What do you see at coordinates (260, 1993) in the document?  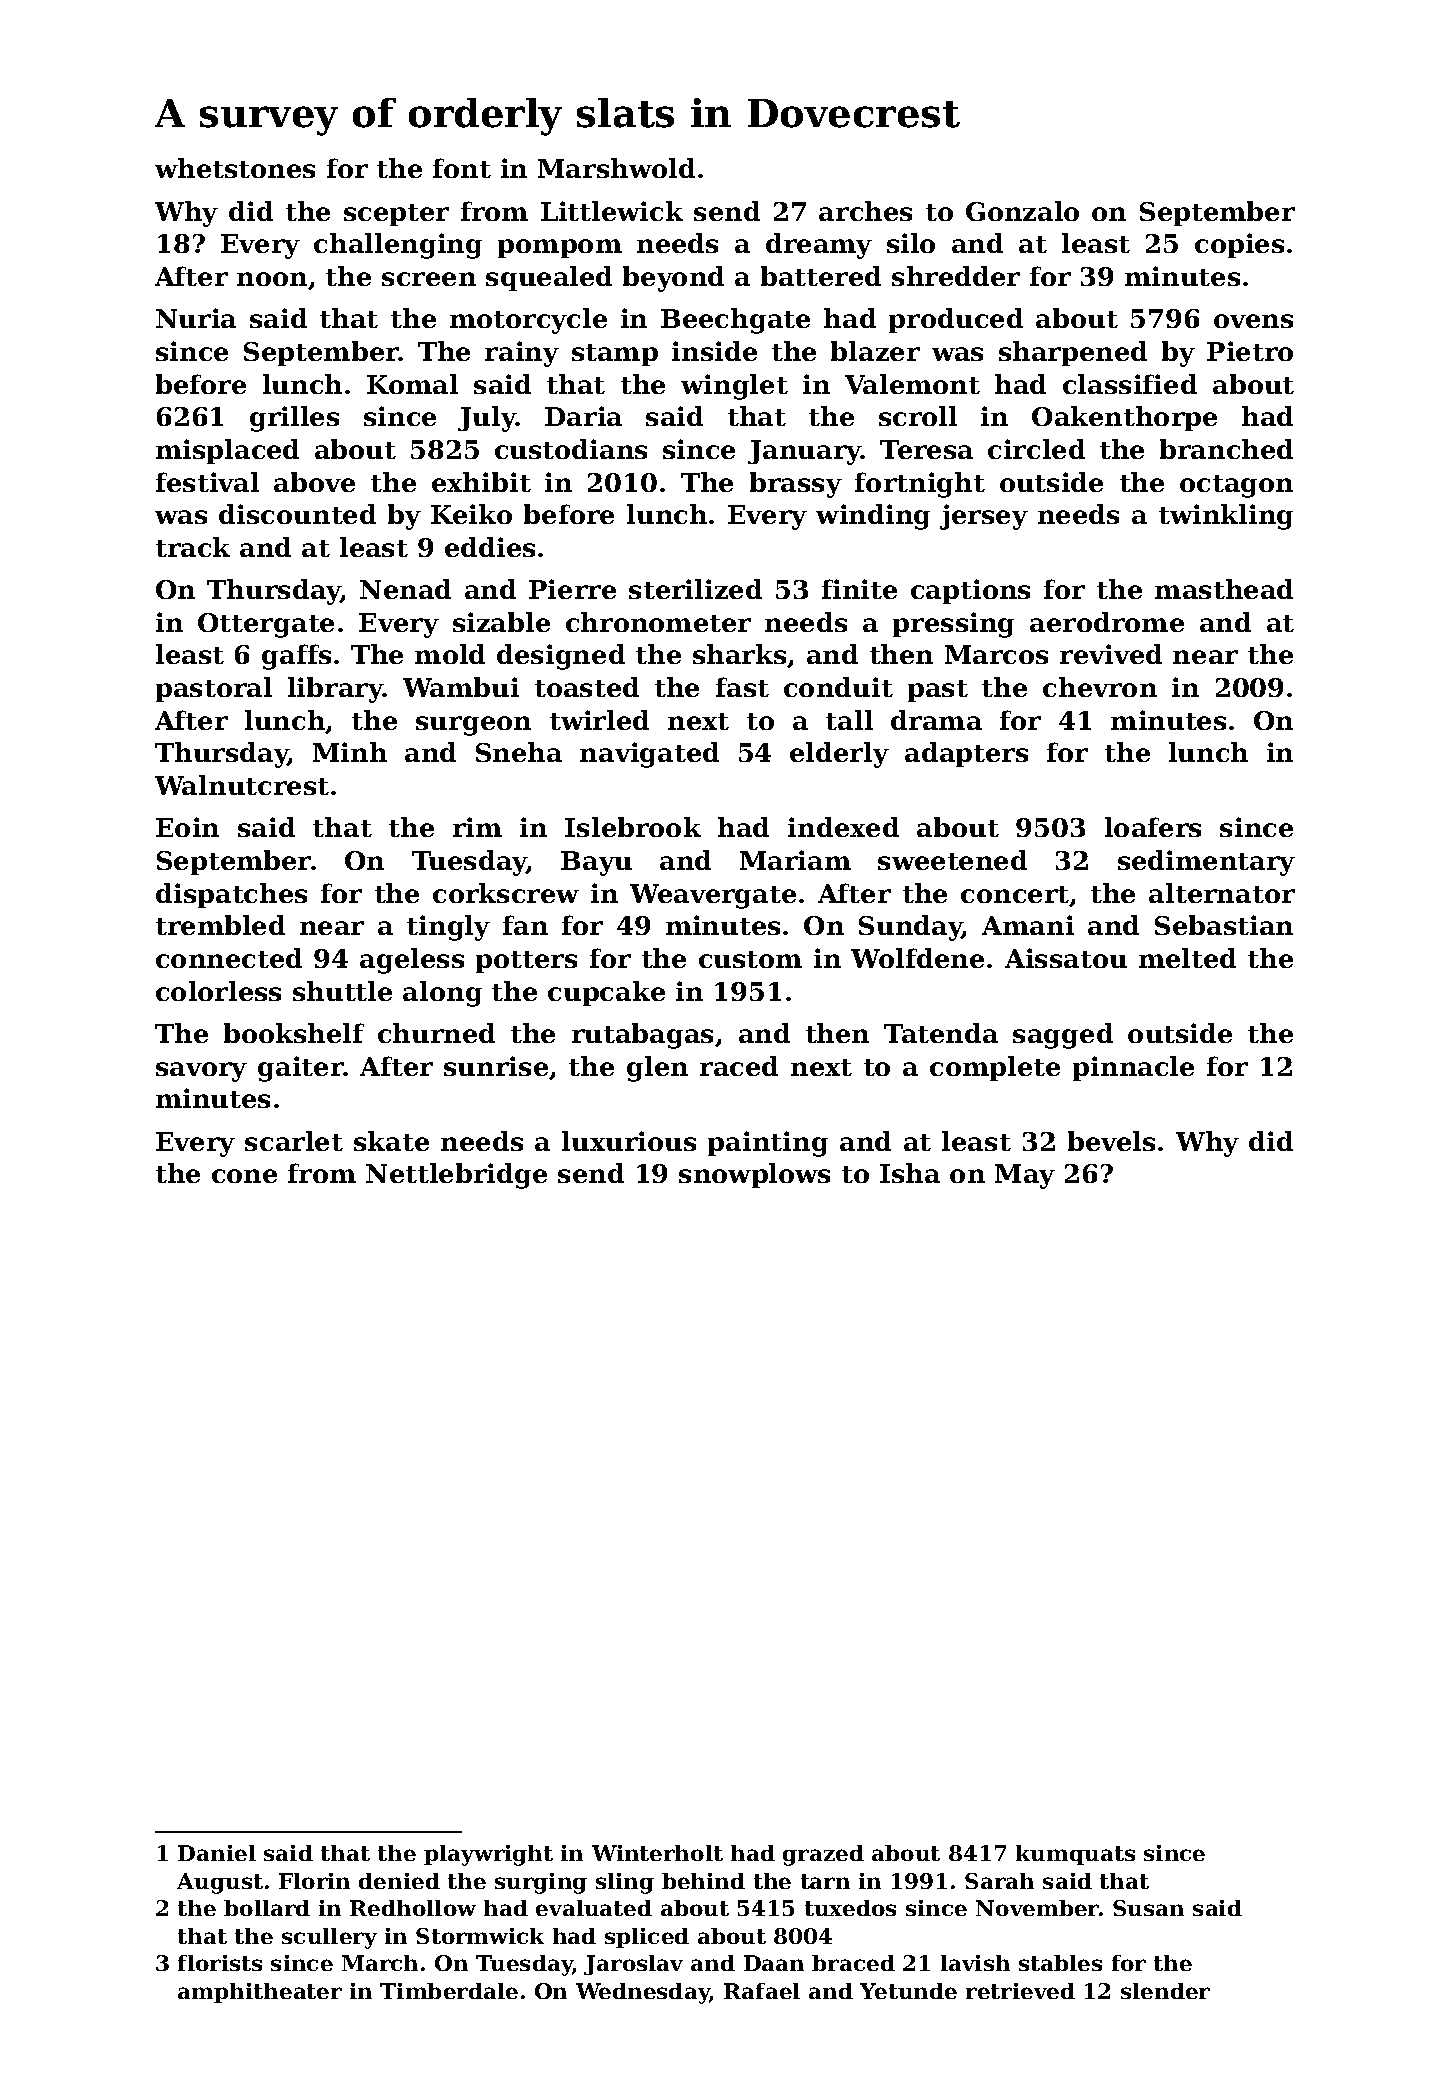 I see `amphitheater` at bounding box center [260, 1993].
